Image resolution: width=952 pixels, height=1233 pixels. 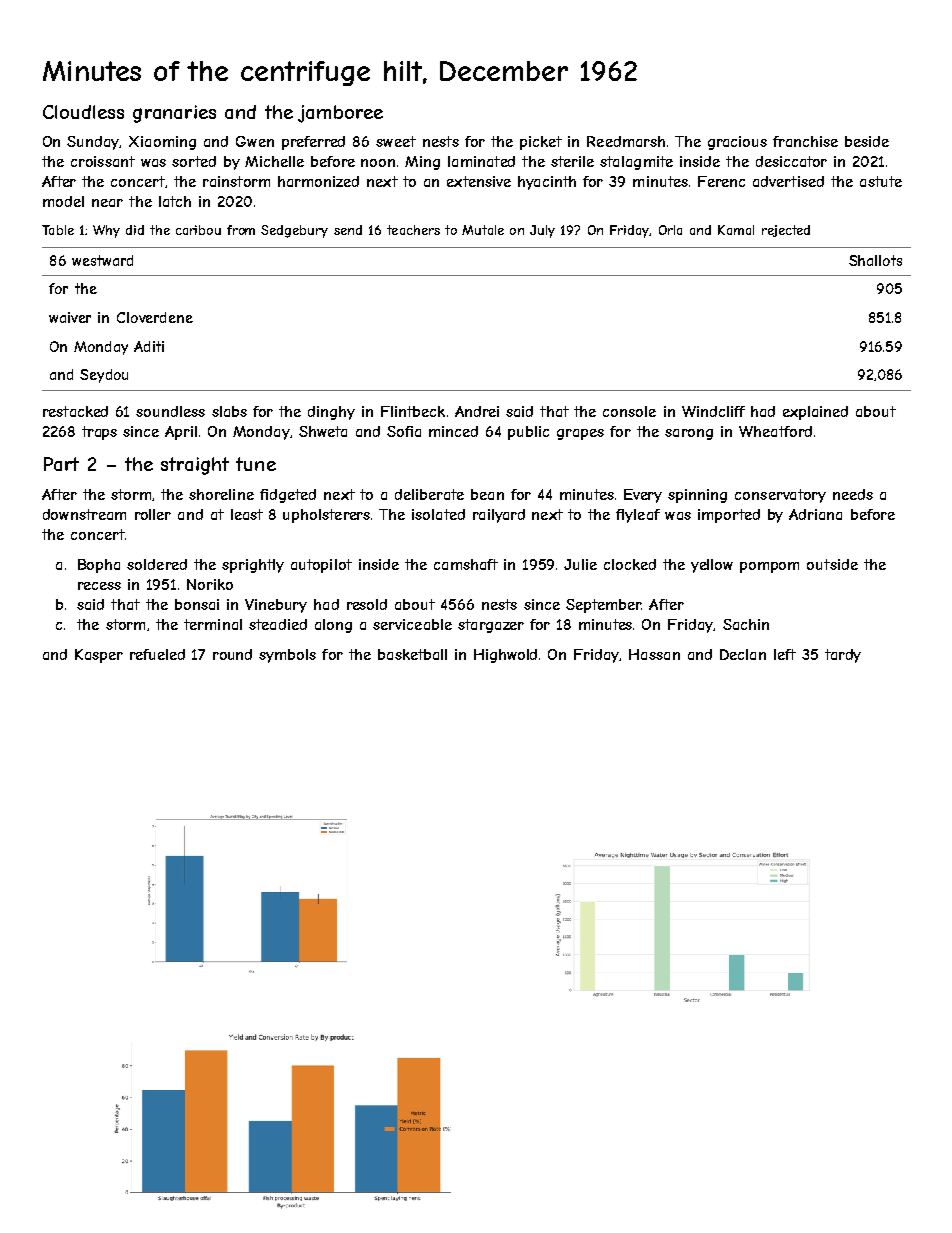 What do you see at coordinates (483, 230) in the screenshot?
I see `Mutale` at bounding box center [483, 230].
